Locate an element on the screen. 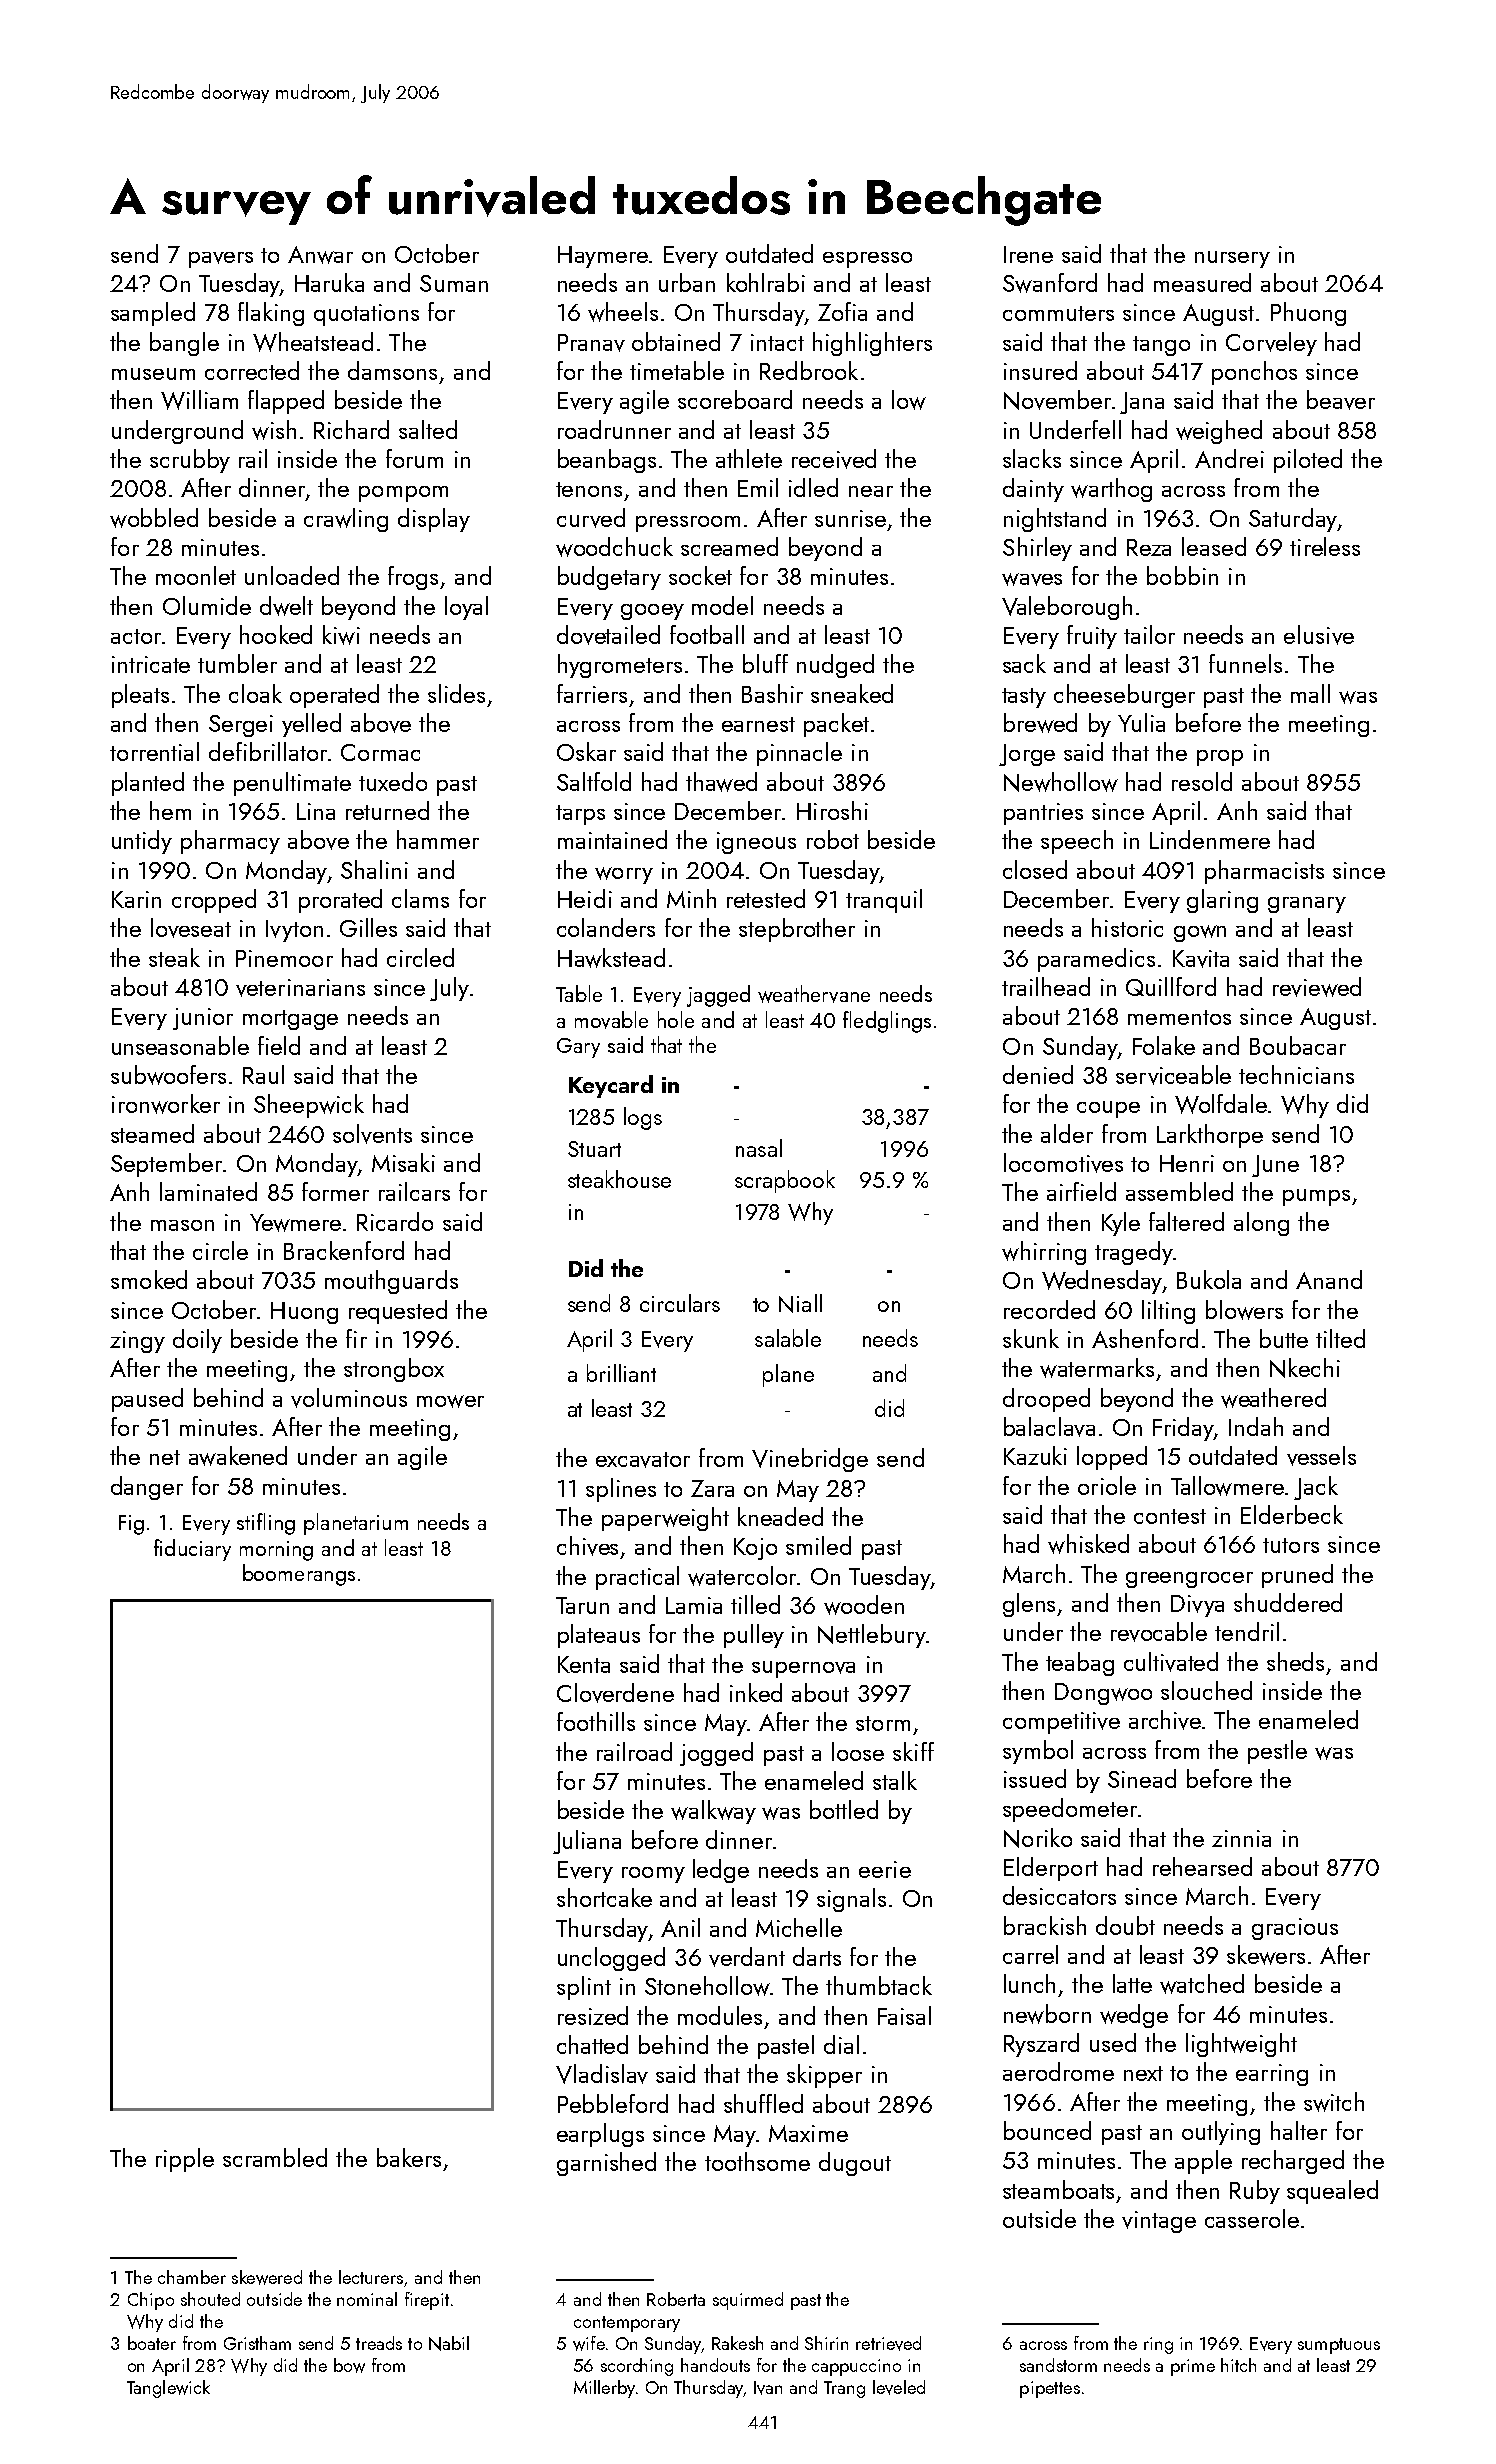  mementos is located at coordinates (1179, 1017).
